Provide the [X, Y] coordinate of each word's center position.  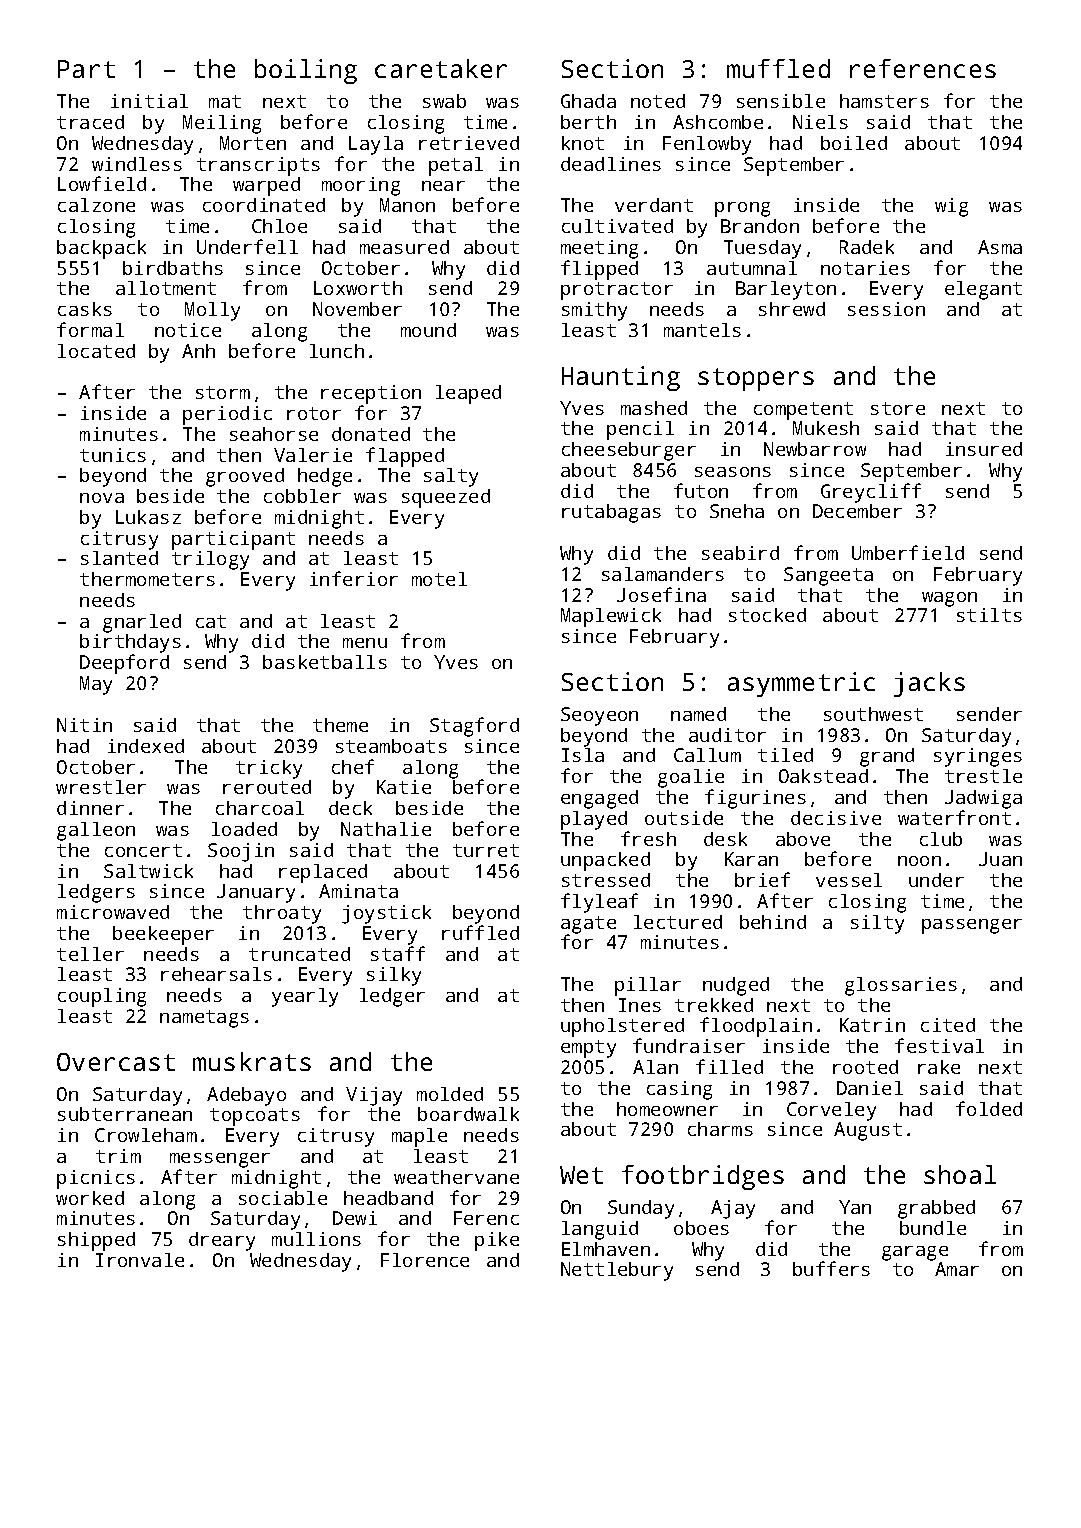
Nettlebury [617, 1271]
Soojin [241, 852]
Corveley [831, 1111]
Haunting [621, 378]
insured [984, 449]
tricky [269, 769]
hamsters [884, 101]
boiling [306, 71]
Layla [376, 145]
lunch [337, 351]
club [941, 839]
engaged [599, 799]
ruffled [480, 932]
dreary [222, 1241]
